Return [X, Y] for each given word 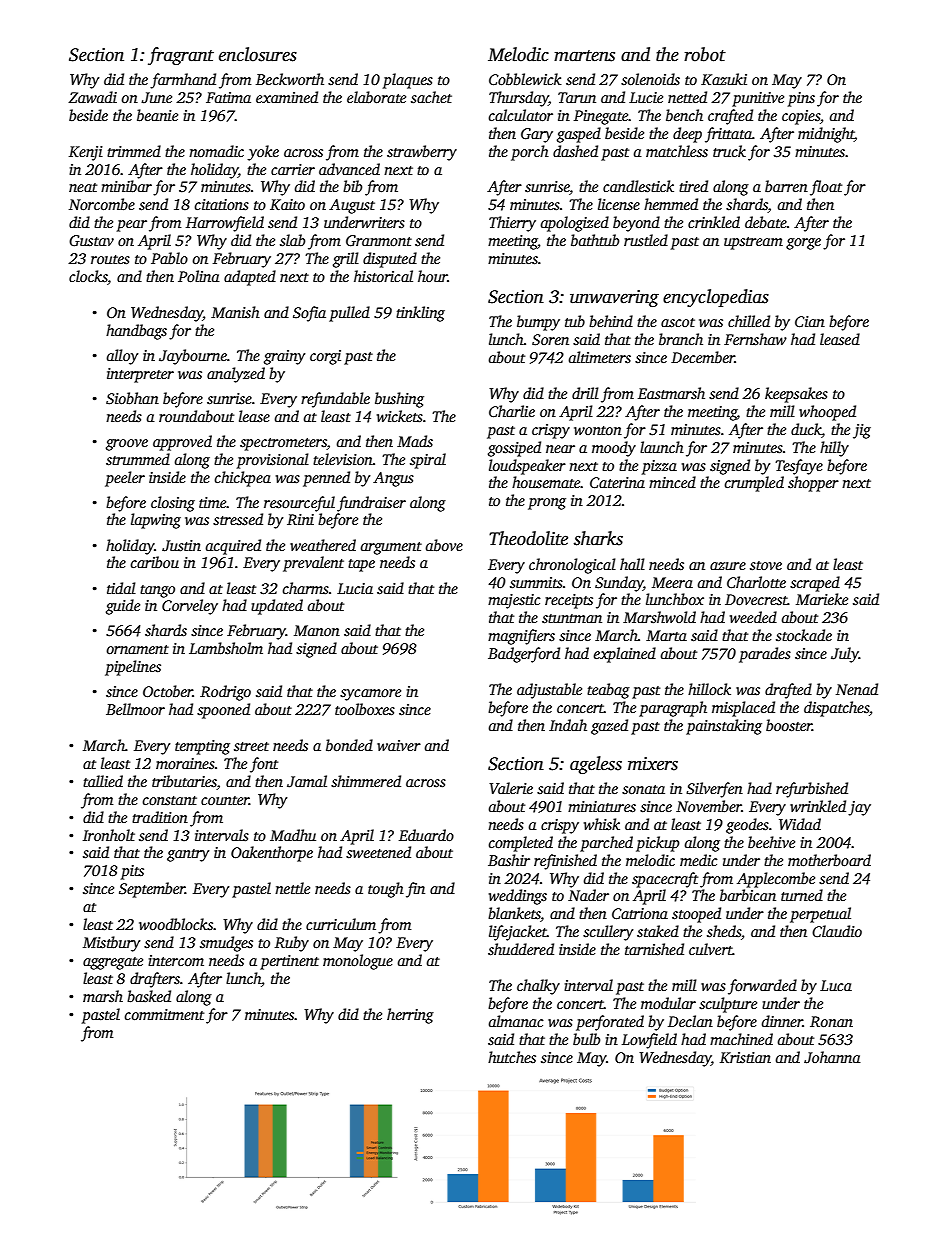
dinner [782, 1021]
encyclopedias [716, 298]
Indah [568, 725]
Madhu [293, 835]
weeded [753, 617]
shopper [813, 484]
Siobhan [132, 398]
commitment [164, 1014]
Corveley [190, 607]
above [444, 545]
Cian [810, 321]
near [560, 449]
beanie [157, 115]
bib [352, 186]
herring [410, 1016]
